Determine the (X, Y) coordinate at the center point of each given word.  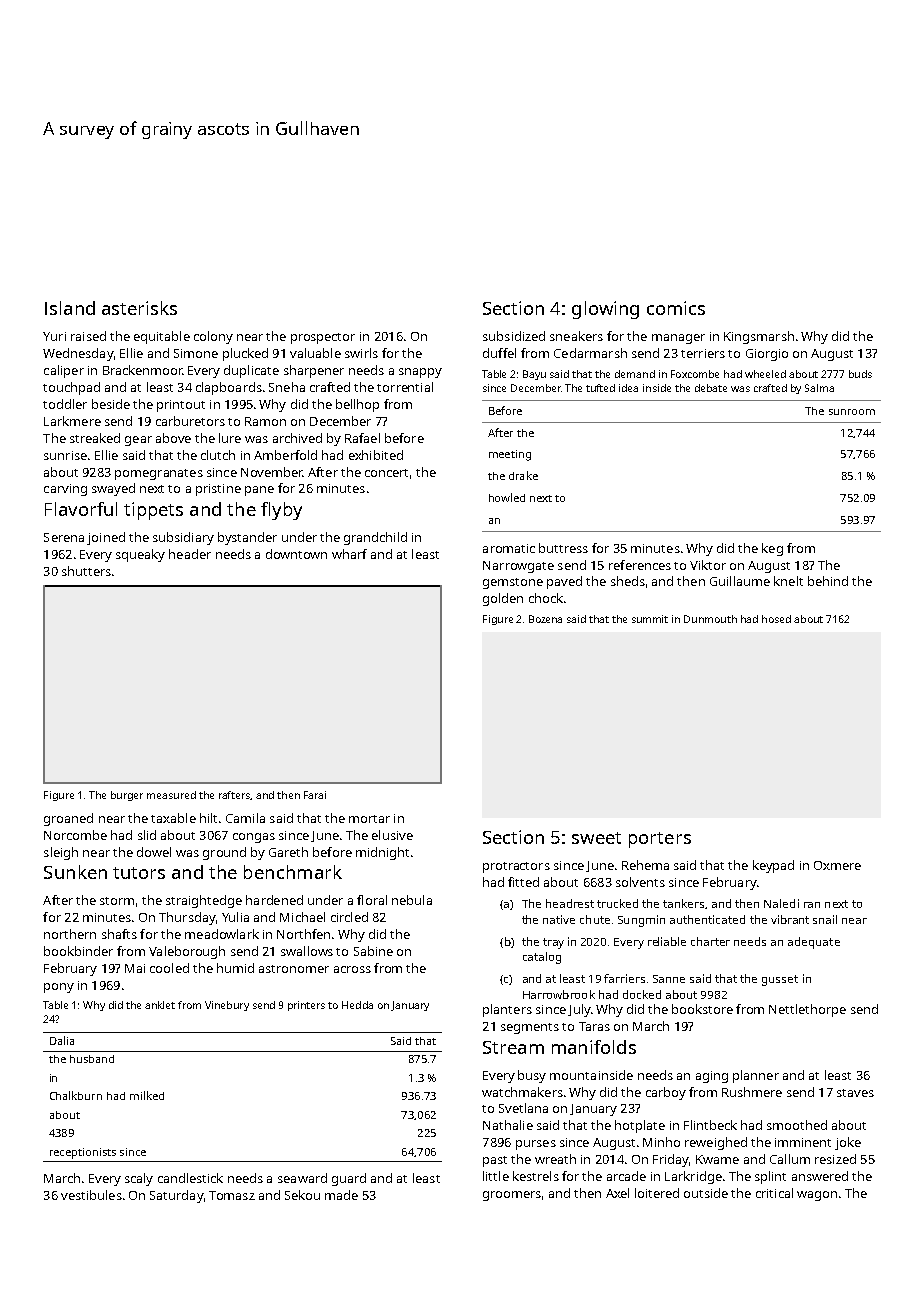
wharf (349, 554)
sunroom (852, 412)
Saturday (176, 1196)
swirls (361, 353)
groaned (68, 819)
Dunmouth (710, 619)
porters (660, 840)
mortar (369, 819)
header (190, 554)
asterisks (139, 308)
